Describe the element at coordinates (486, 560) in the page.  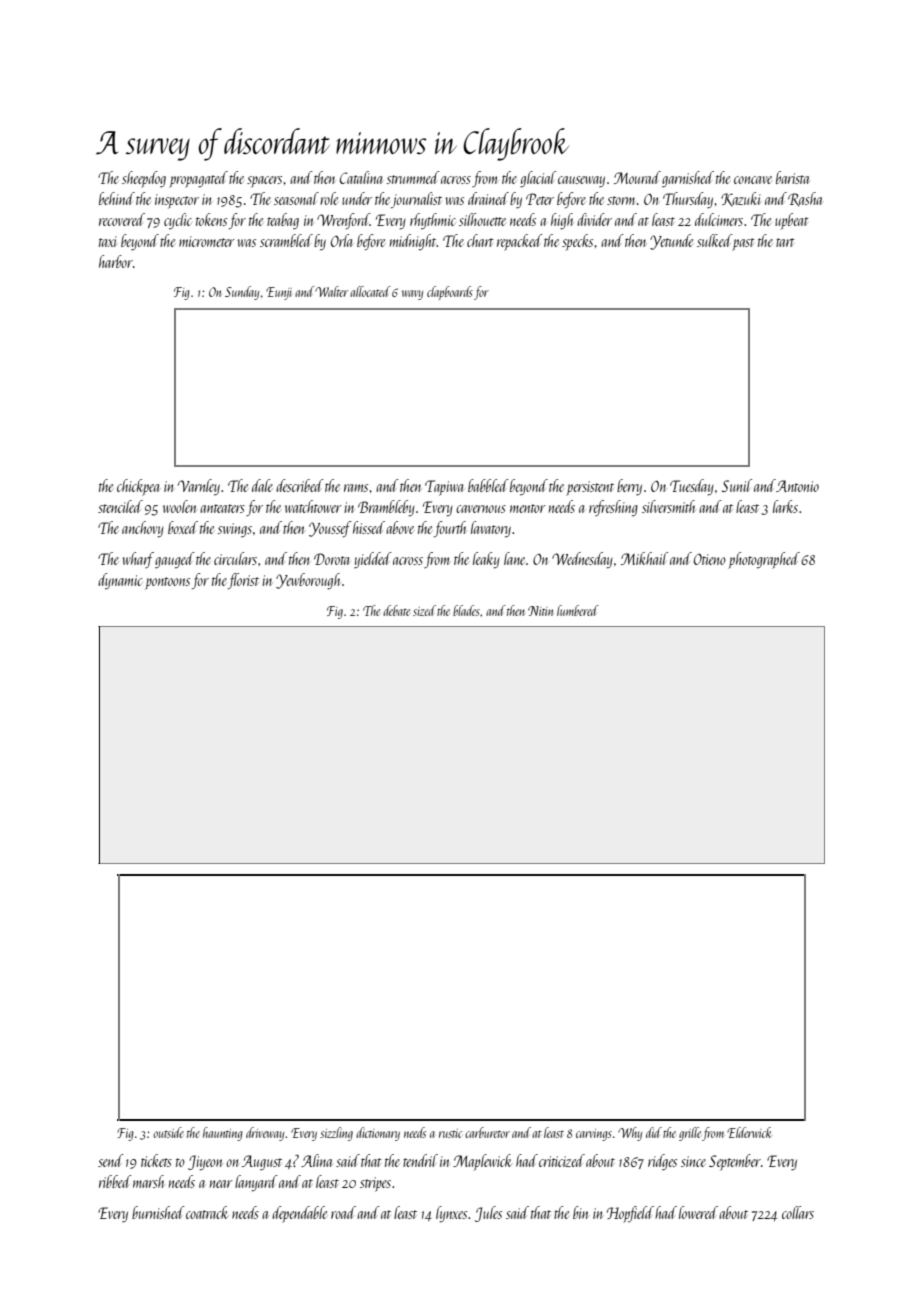
I see `leaky` at that location.
